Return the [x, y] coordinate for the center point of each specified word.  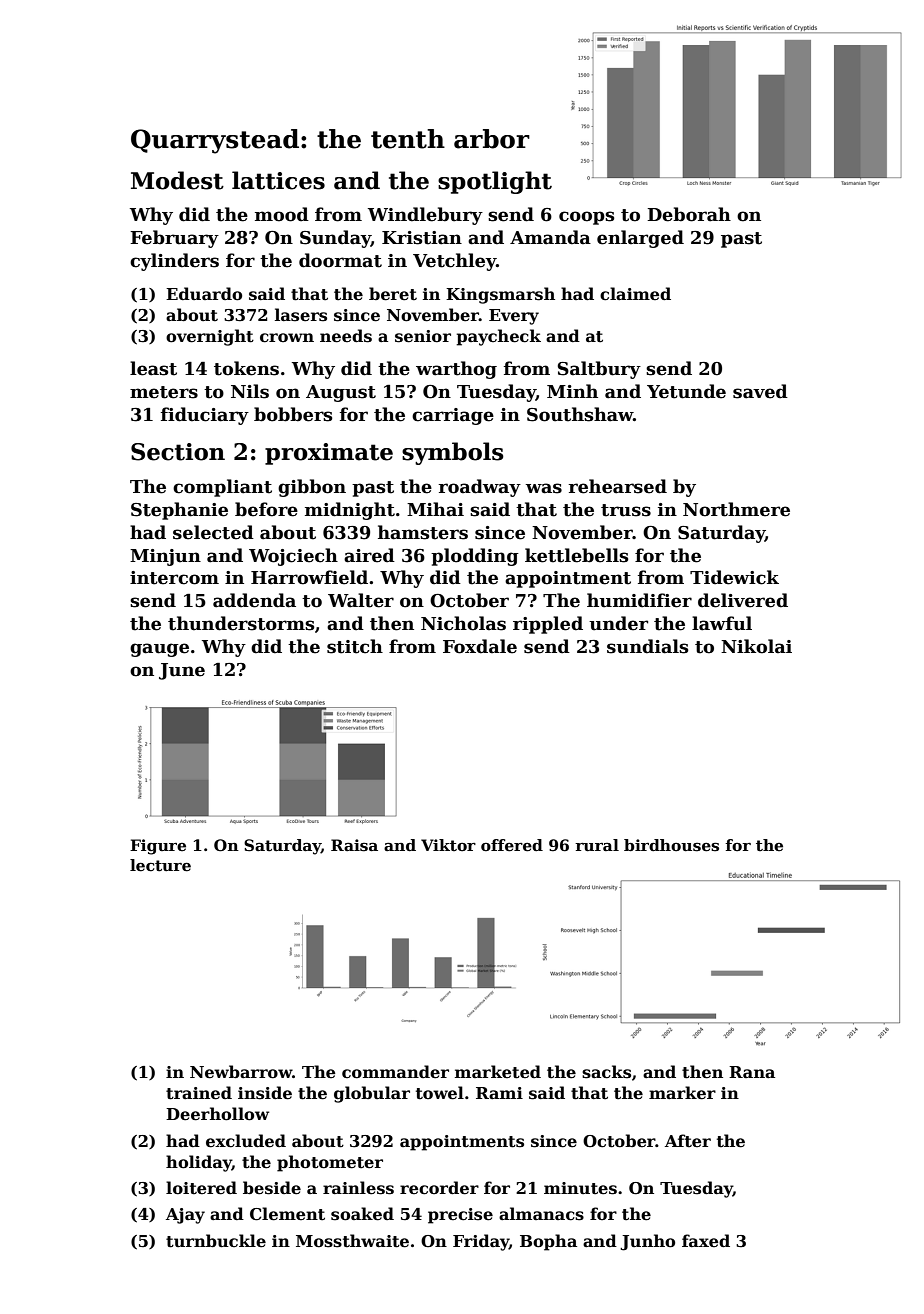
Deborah [689, 214]
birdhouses [671, 845]
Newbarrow [241, 1072]
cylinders [174, 262]
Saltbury [599, 370]
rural [597, 845]
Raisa [354, 845]
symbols [453, 453]
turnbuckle [216, 1241]
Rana [752, 1072]
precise [460, 1216]
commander [395, 1072]
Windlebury [425, 216]
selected [213, 532]
